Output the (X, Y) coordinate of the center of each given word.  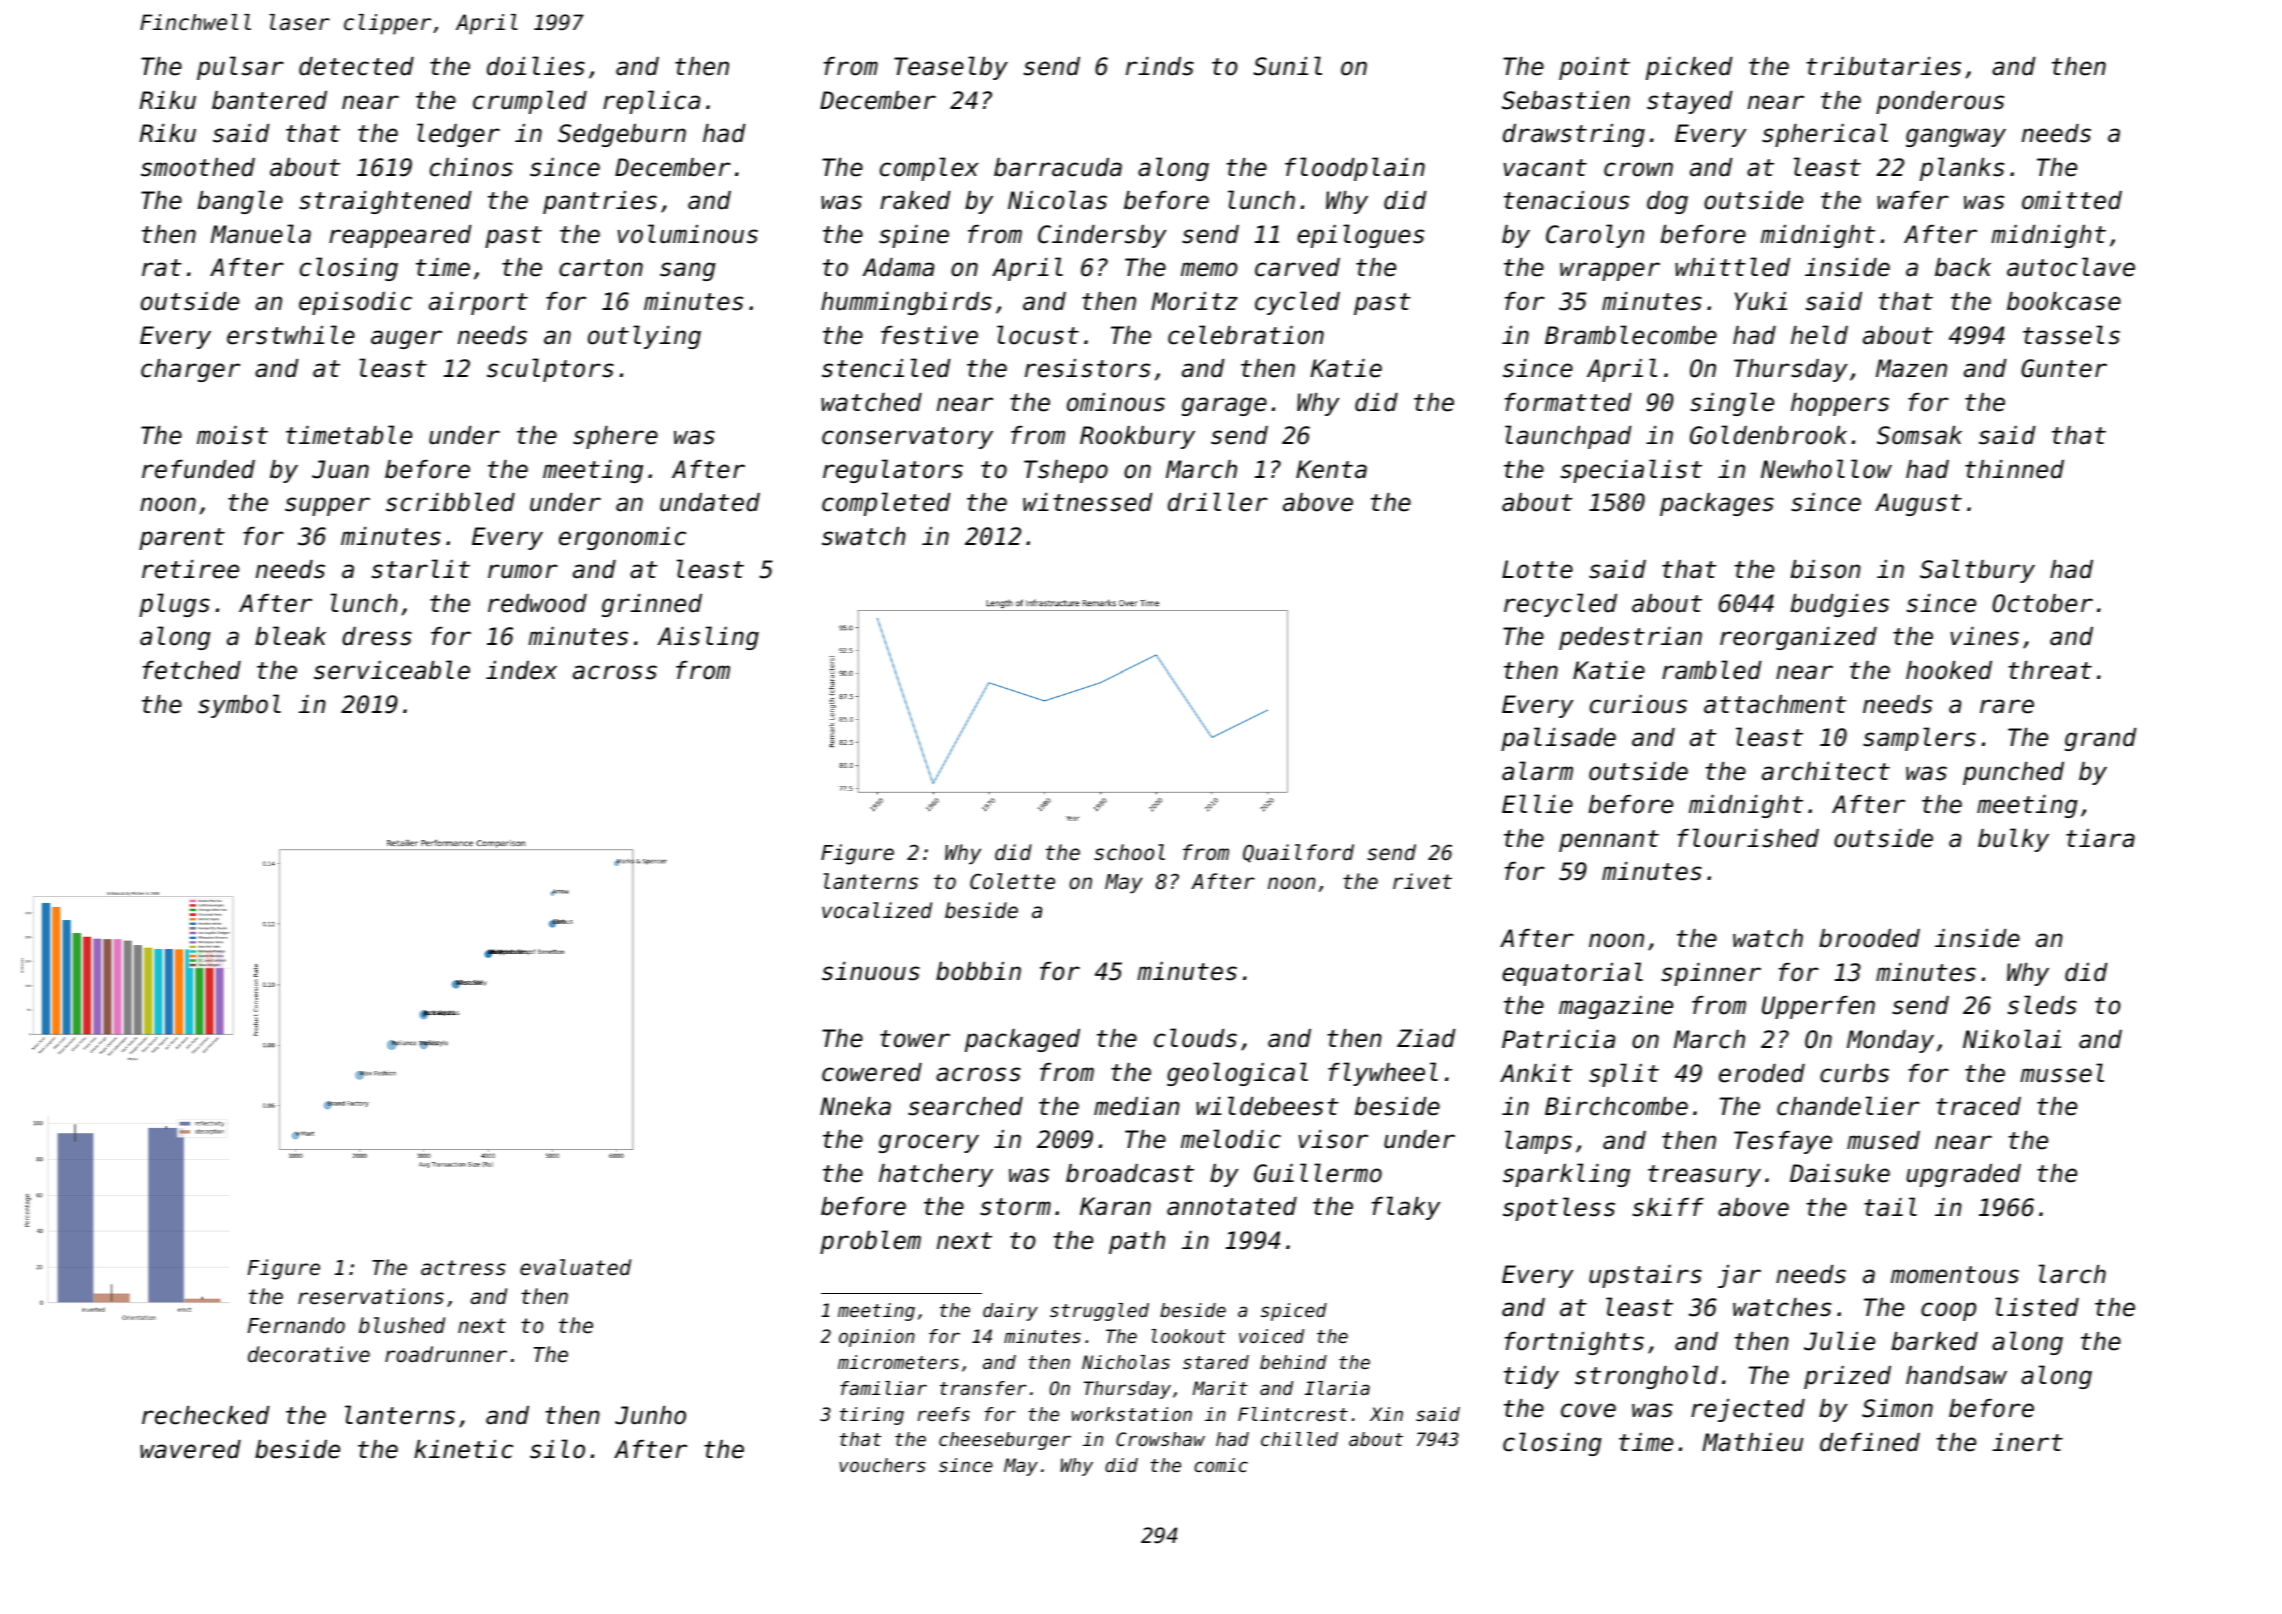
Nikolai (2012, 1039)
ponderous (1940, 102)
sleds (2042, 1005)
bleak (290, 636)
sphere (615, 437)
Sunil (1287, 66)
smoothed (198, 167)
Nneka (855, 1106)
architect (1826, 771)
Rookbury (1137, 437)
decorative (309, 1354)
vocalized (877, 910)
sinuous (871, 971)
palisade (1558, 739)
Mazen (1911, 368)
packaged (1022, 1040)
